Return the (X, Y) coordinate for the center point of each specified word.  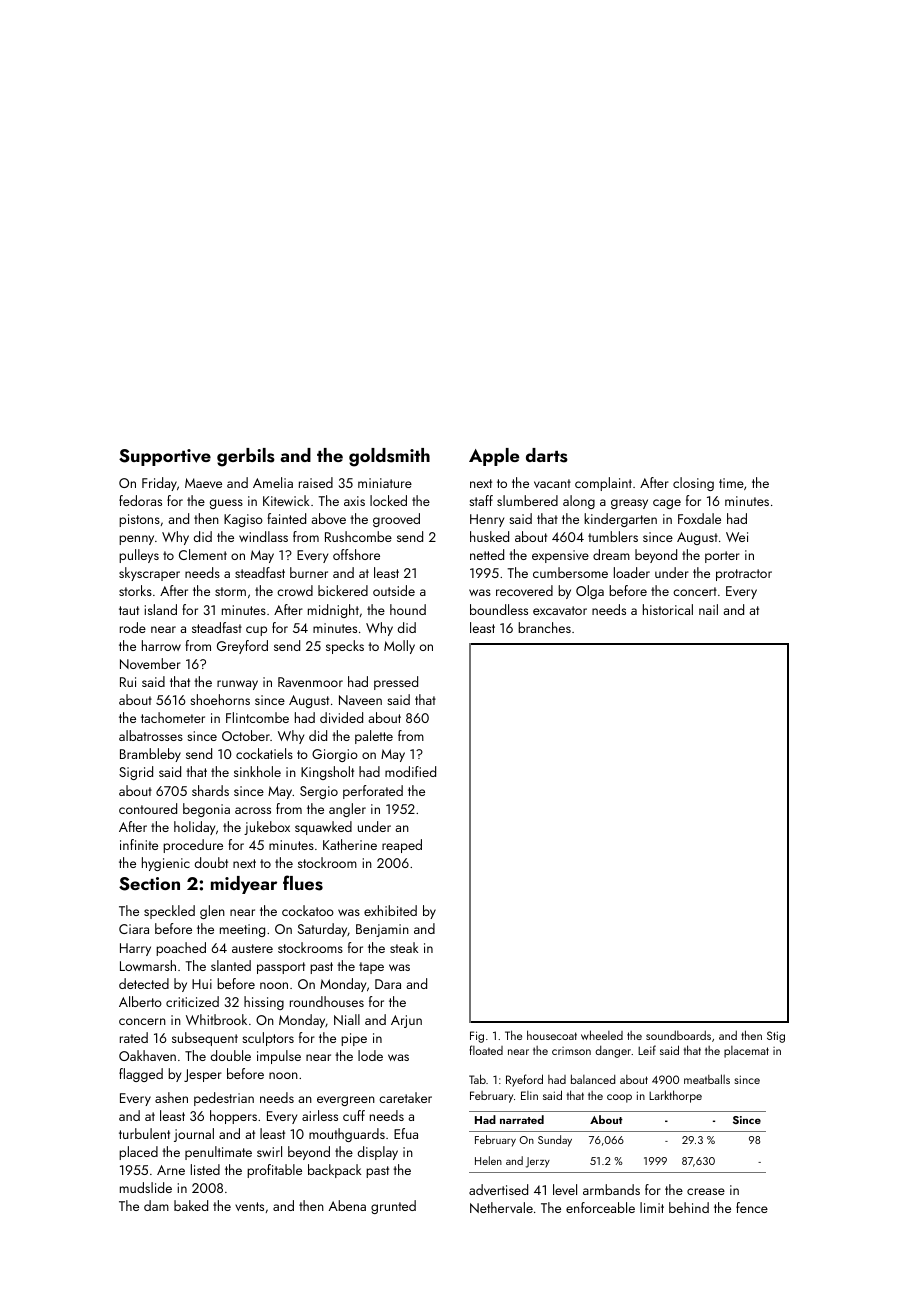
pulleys (139, 556)
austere (252, 948)
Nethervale (501, 1207)
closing (693, 484)
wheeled (602, 1035)
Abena (347, 1205)
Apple (494, 457)
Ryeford (524, 1080)
